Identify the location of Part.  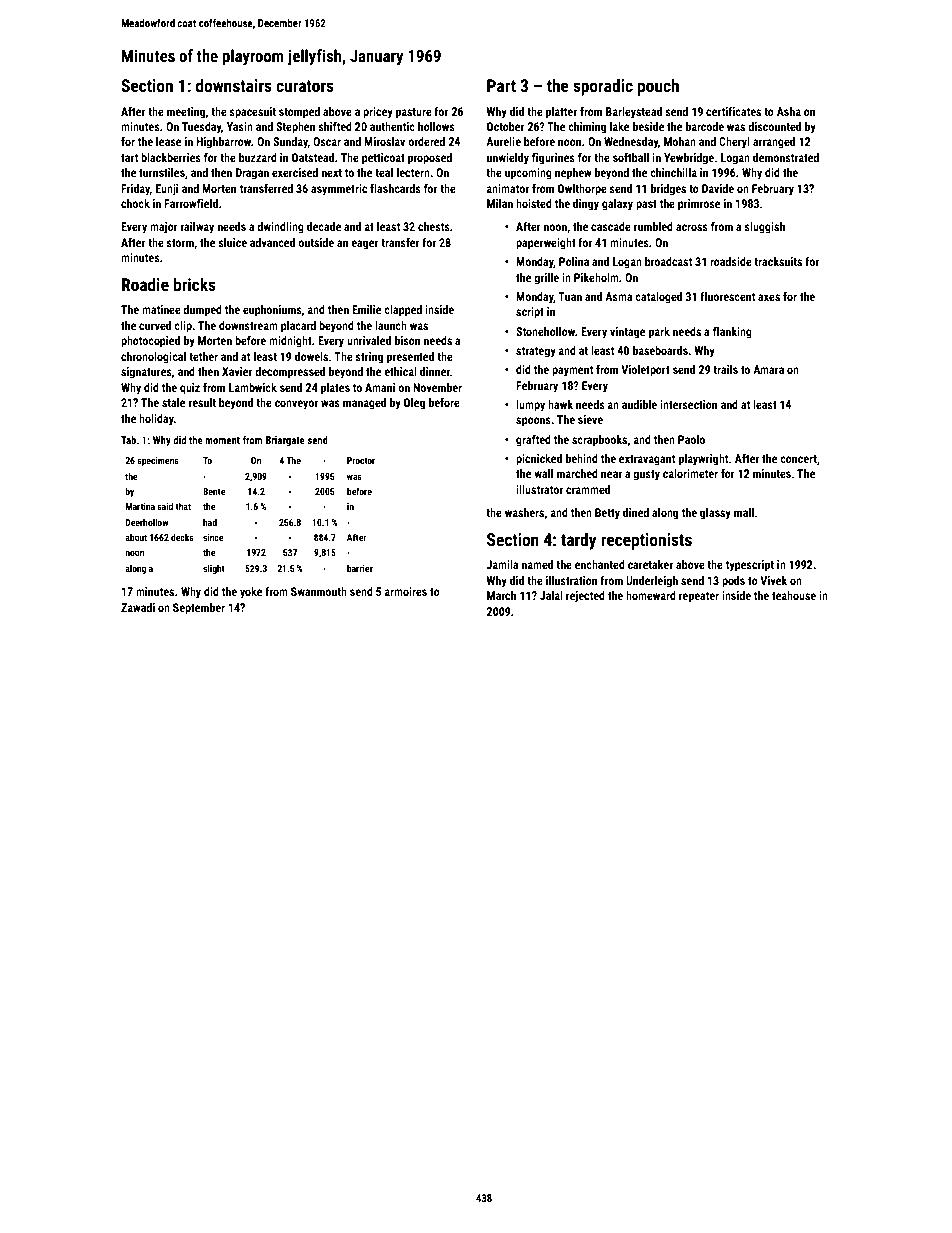
(501, 85).
